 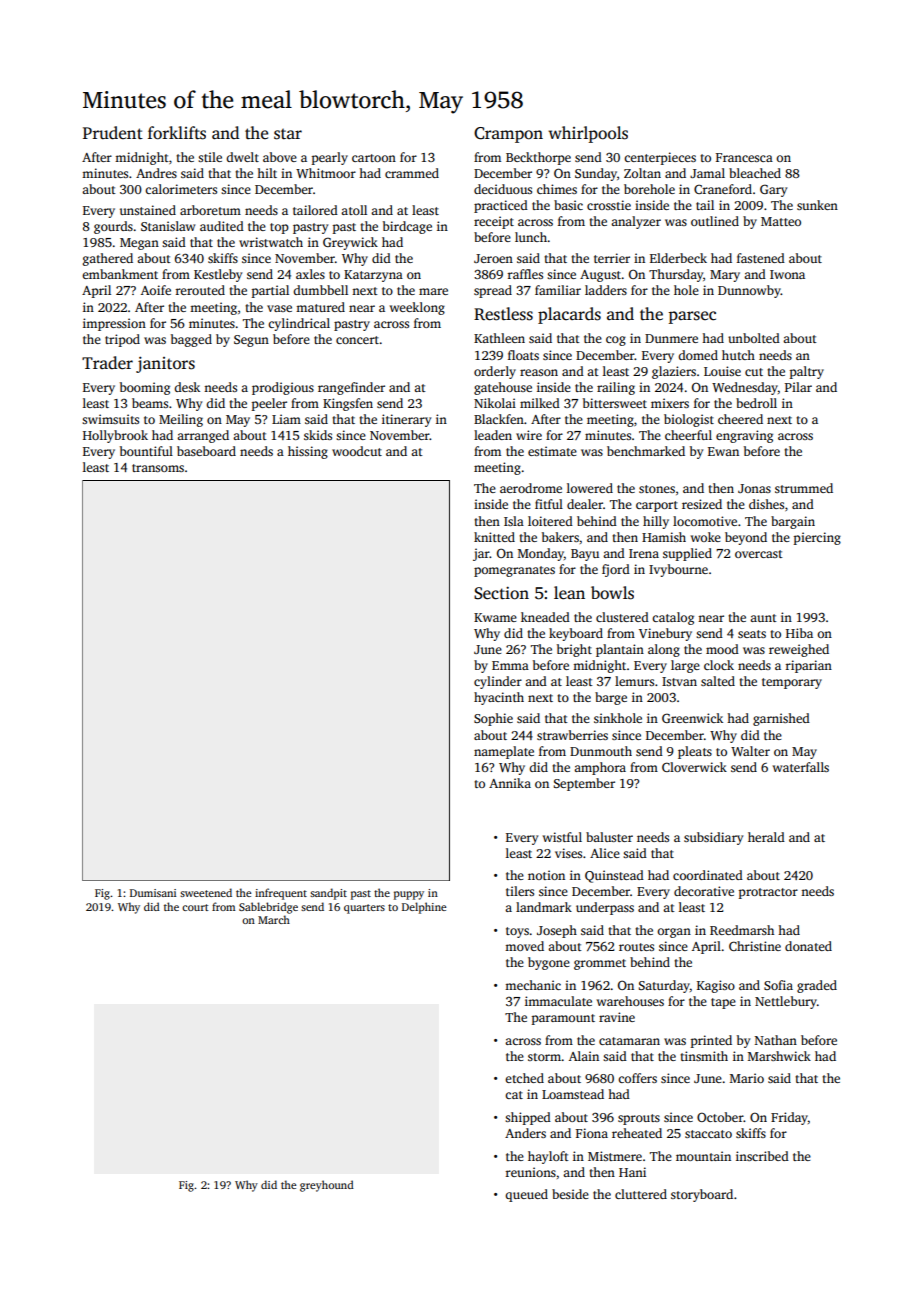 What do you see at coordinates (524, 1078) in the document?
I see `etched` at bounding box center [524, 1078].
